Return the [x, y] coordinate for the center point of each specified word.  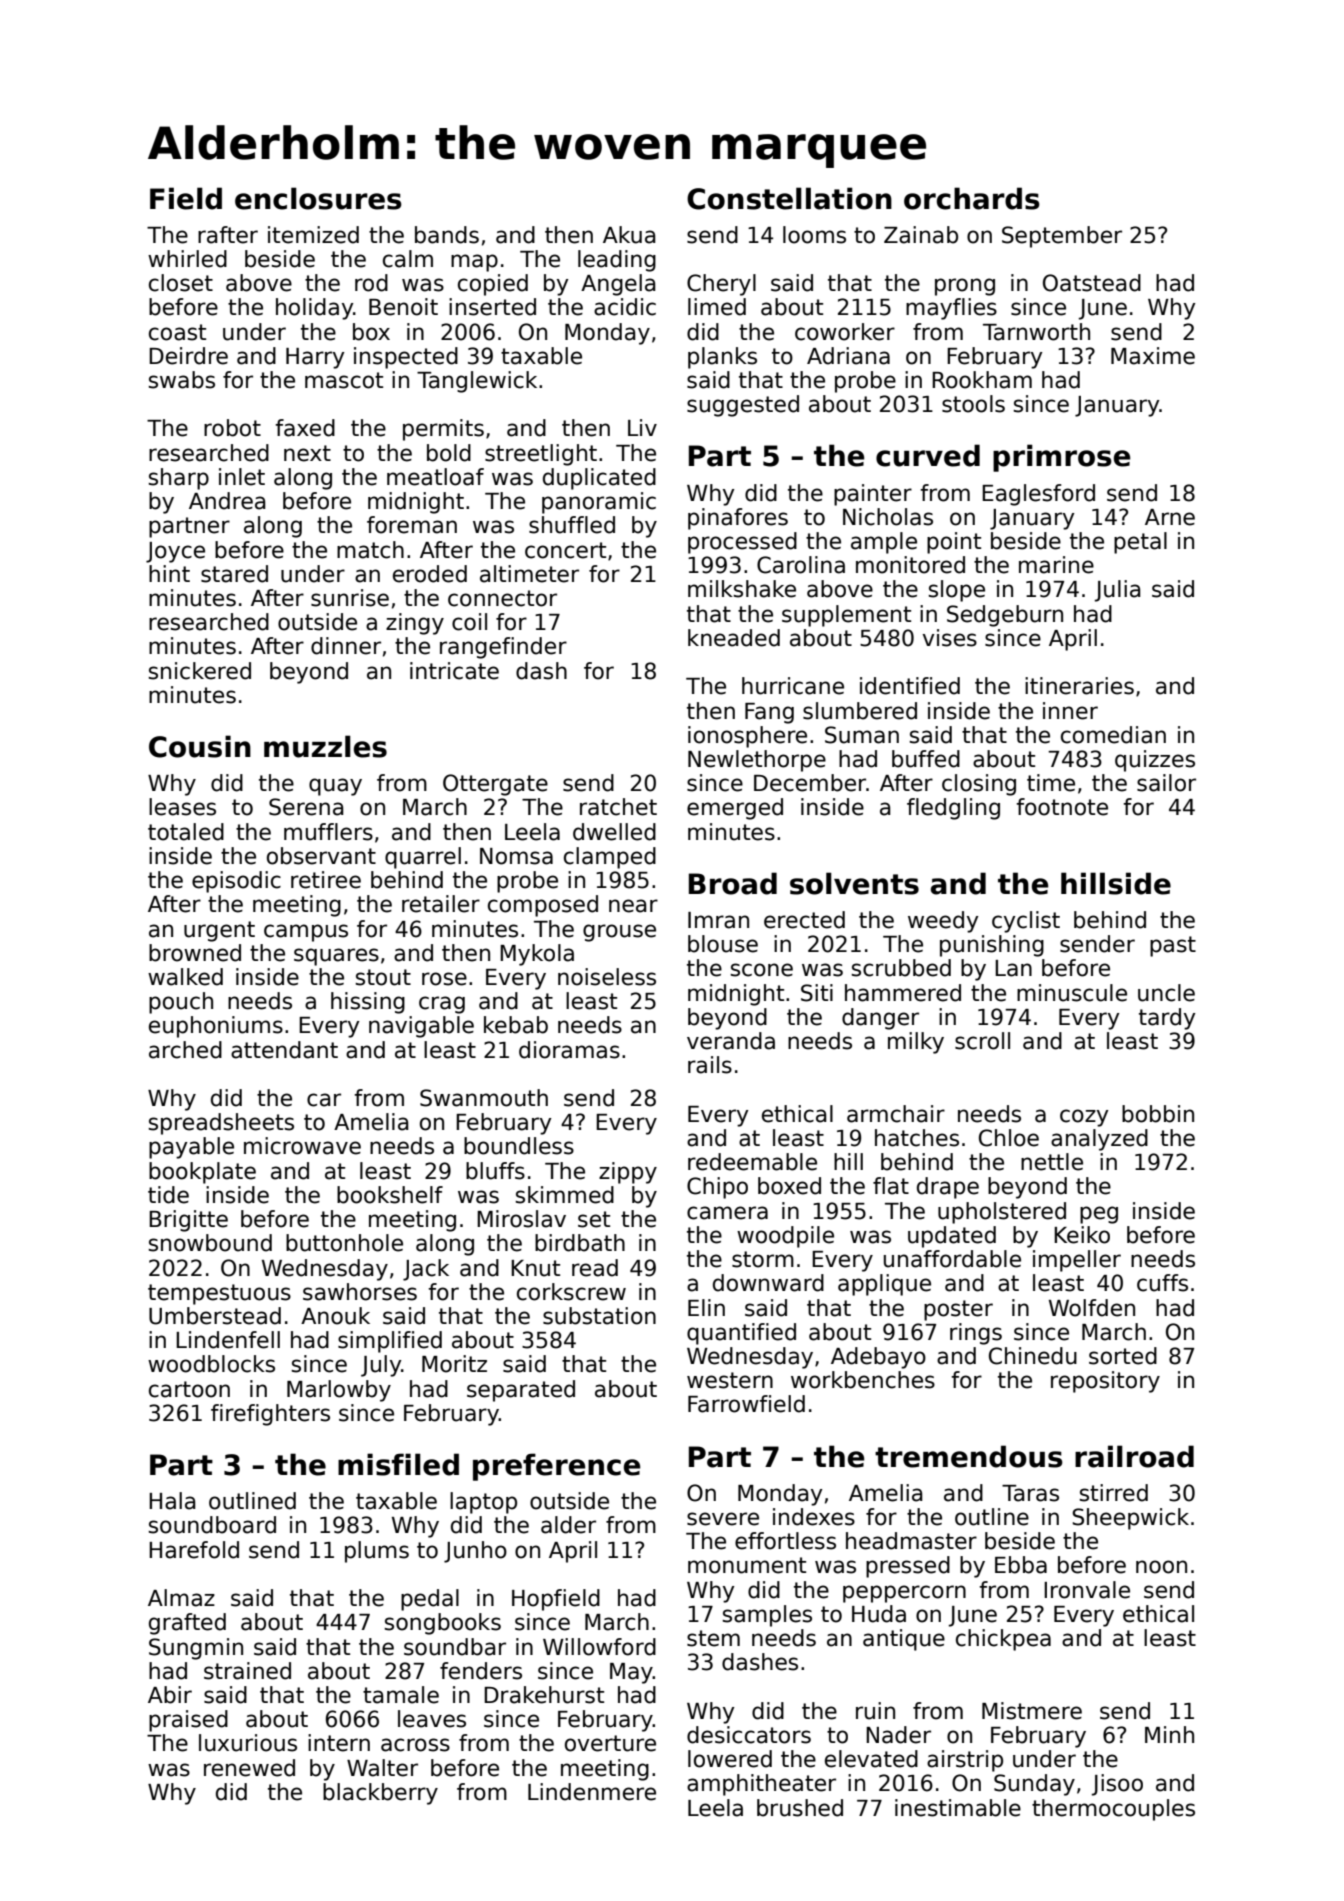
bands [447, 235]
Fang [769, 713]
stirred [1114, 1493]
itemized [313, 235]
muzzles [325, 746]
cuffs [1162, 1283]
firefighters [270, 1415]
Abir [170, 1695]
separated [521, 1391]
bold [449, 453]
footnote [1062, 807]
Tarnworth [1036, 332]
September [1062, 237]
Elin [706, 1307]
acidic [625, 307]
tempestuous [219, 1294]
